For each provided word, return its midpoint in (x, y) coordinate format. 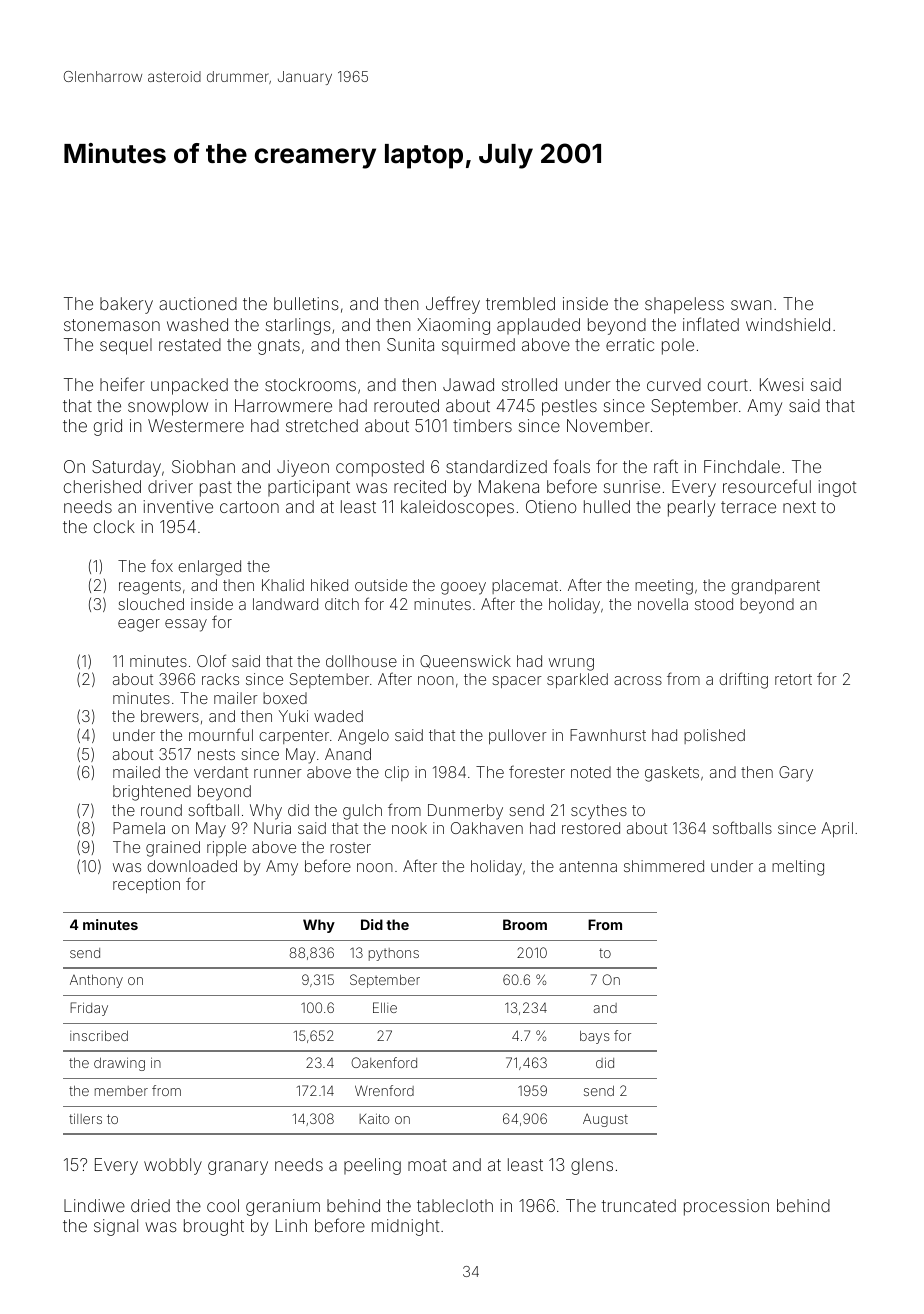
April (837, 829)
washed (197, 324)
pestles (569, 407)
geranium (283, 1207)
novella (663, 604)
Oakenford (384, 1062)
